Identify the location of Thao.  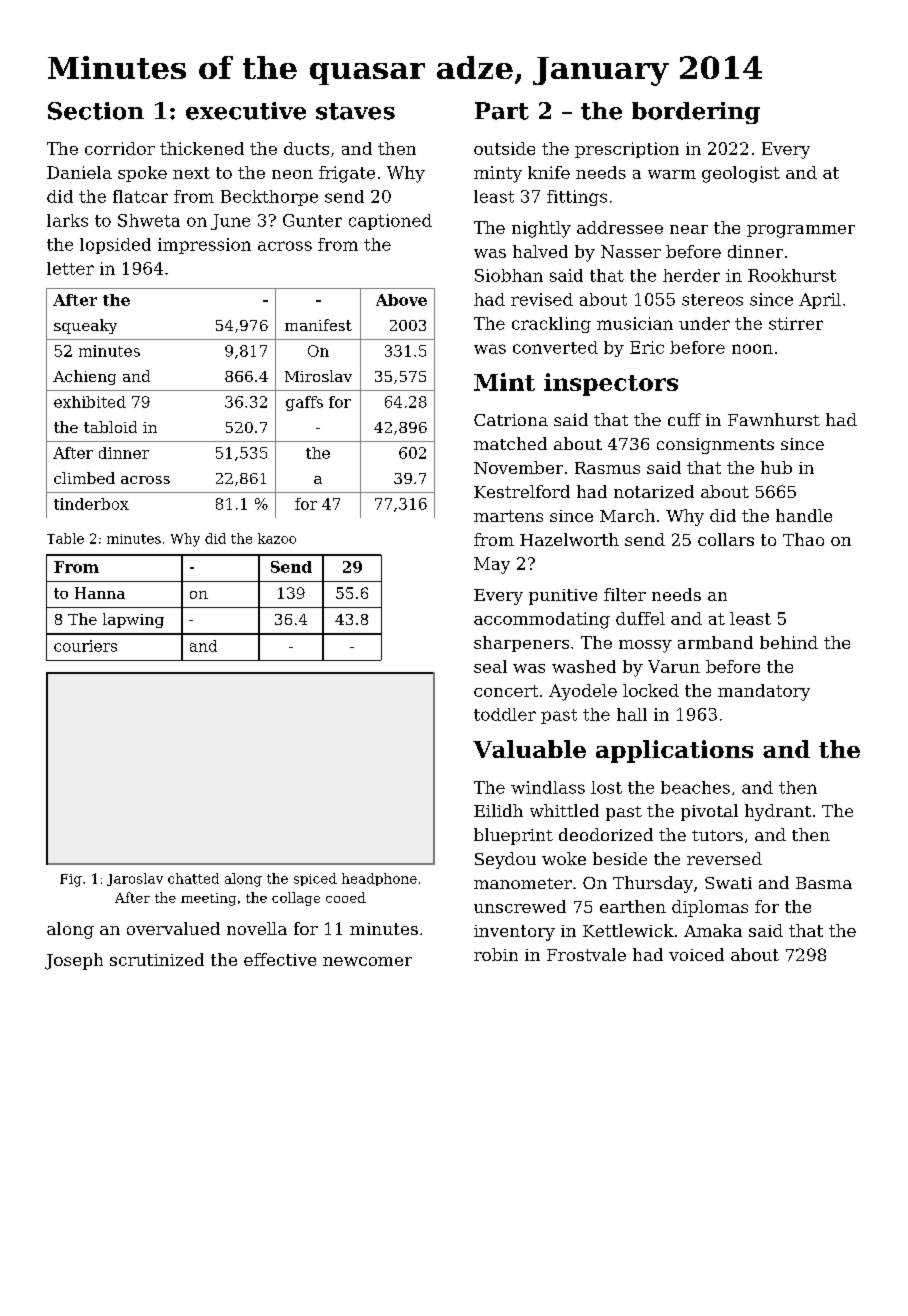
(803, 539).
